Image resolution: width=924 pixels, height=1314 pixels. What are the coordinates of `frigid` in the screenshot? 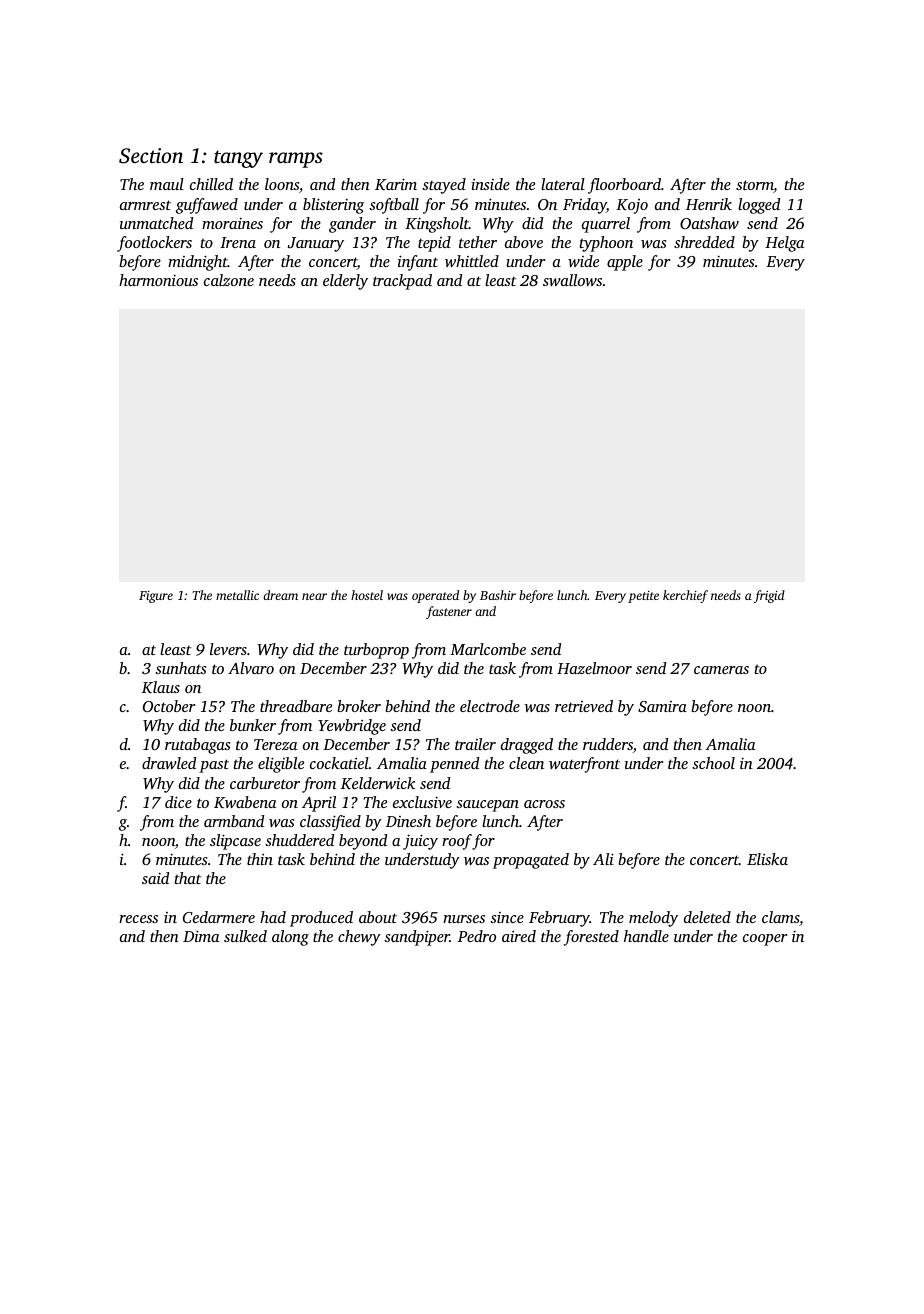 It's located at (769, 596).
